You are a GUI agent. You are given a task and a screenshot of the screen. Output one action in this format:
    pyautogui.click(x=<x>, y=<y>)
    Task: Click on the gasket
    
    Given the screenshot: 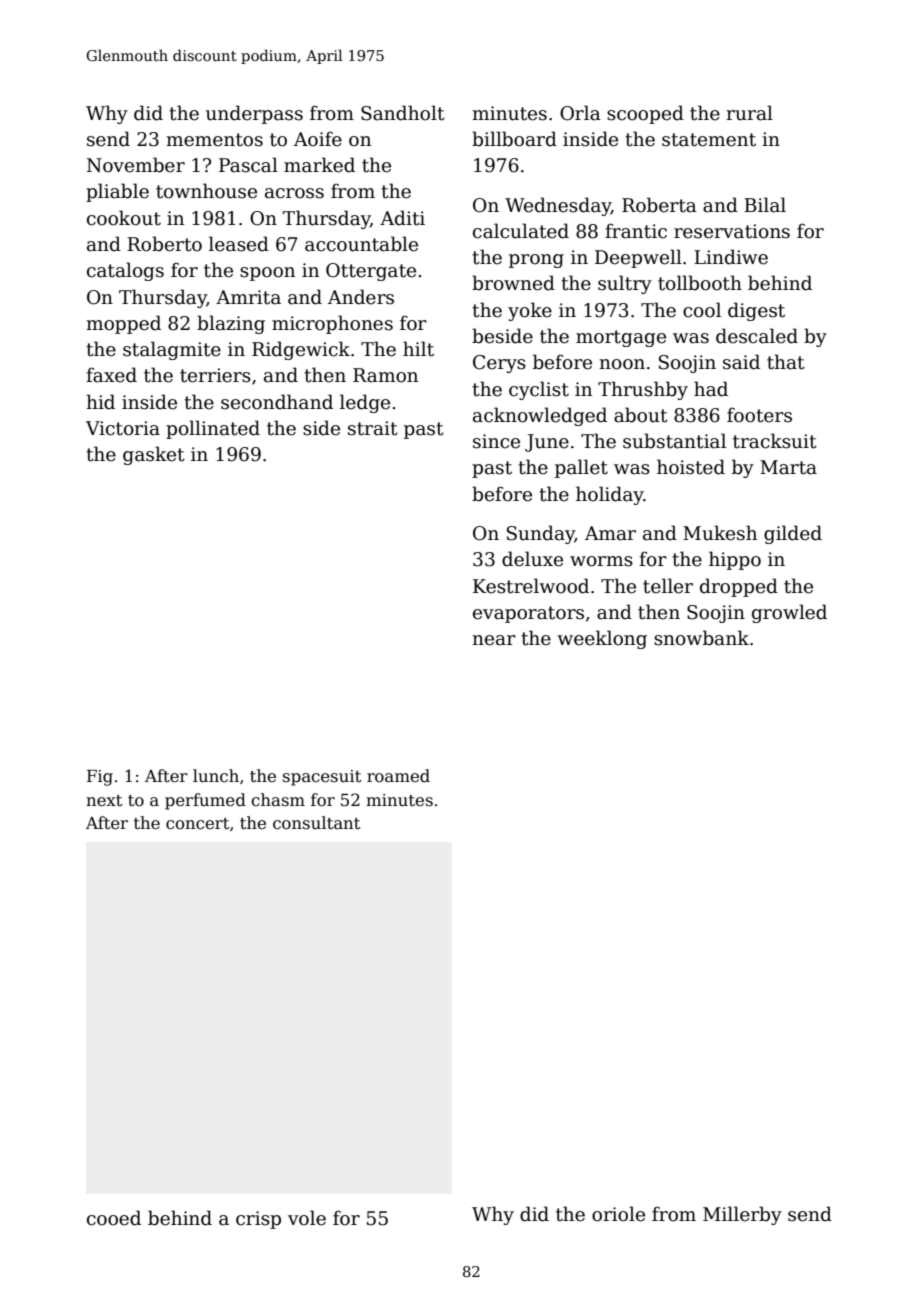 What is the action you would take?
    pyautogui.click(x=154, y=455)
